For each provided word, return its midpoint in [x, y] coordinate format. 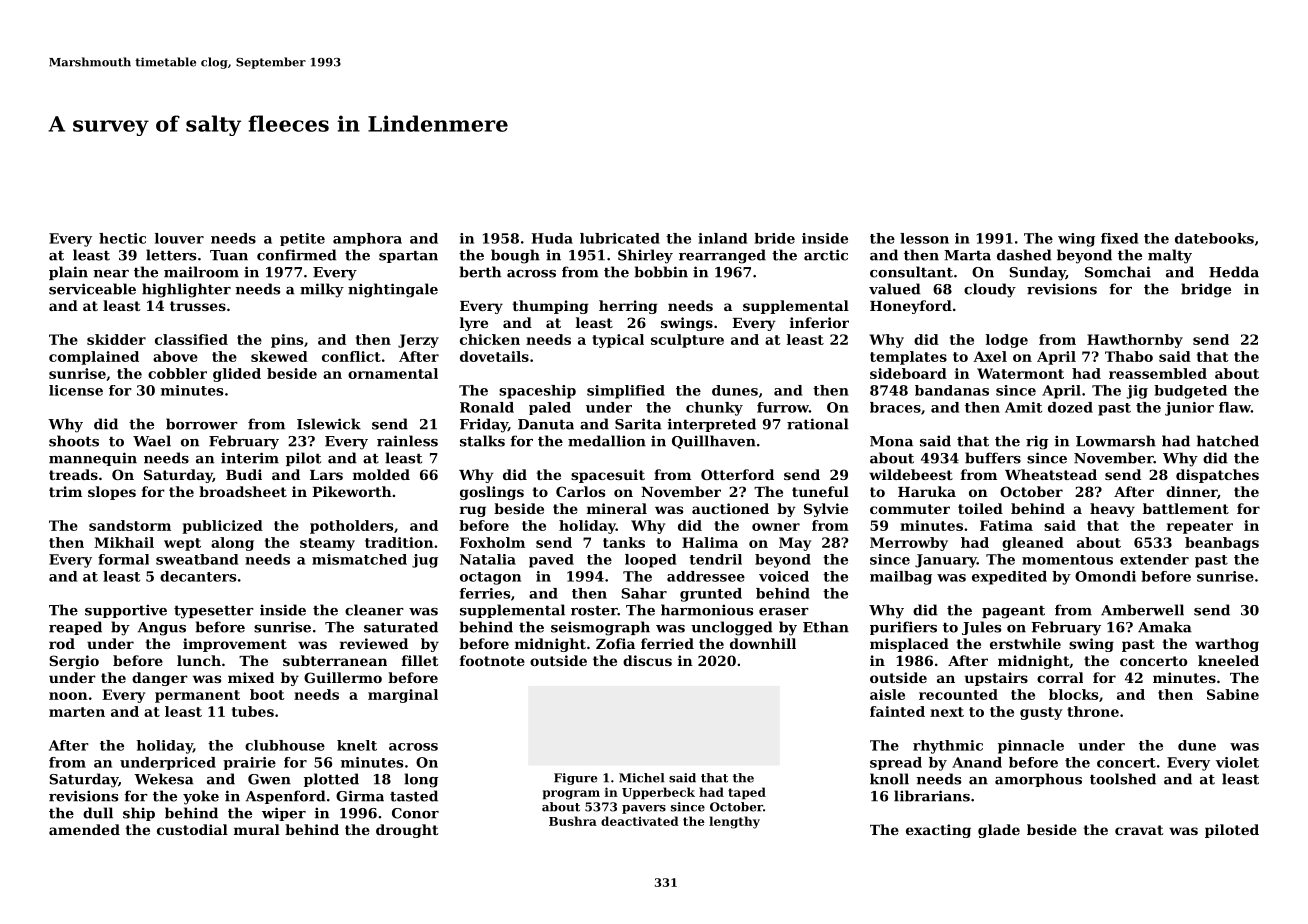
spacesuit [608, 476]
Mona [891, 441]
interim [250, 458]
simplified [626, 392]
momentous [1067, 560]
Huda [552, 238]
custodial [192, 829]
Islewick [329, 424]
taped [747, 793]
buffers [993, 458]
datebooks [1214, 238]
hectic [122, 238]
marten [77, 712]
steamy [327, 544]
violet [1237, 762]
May [795, 544]
